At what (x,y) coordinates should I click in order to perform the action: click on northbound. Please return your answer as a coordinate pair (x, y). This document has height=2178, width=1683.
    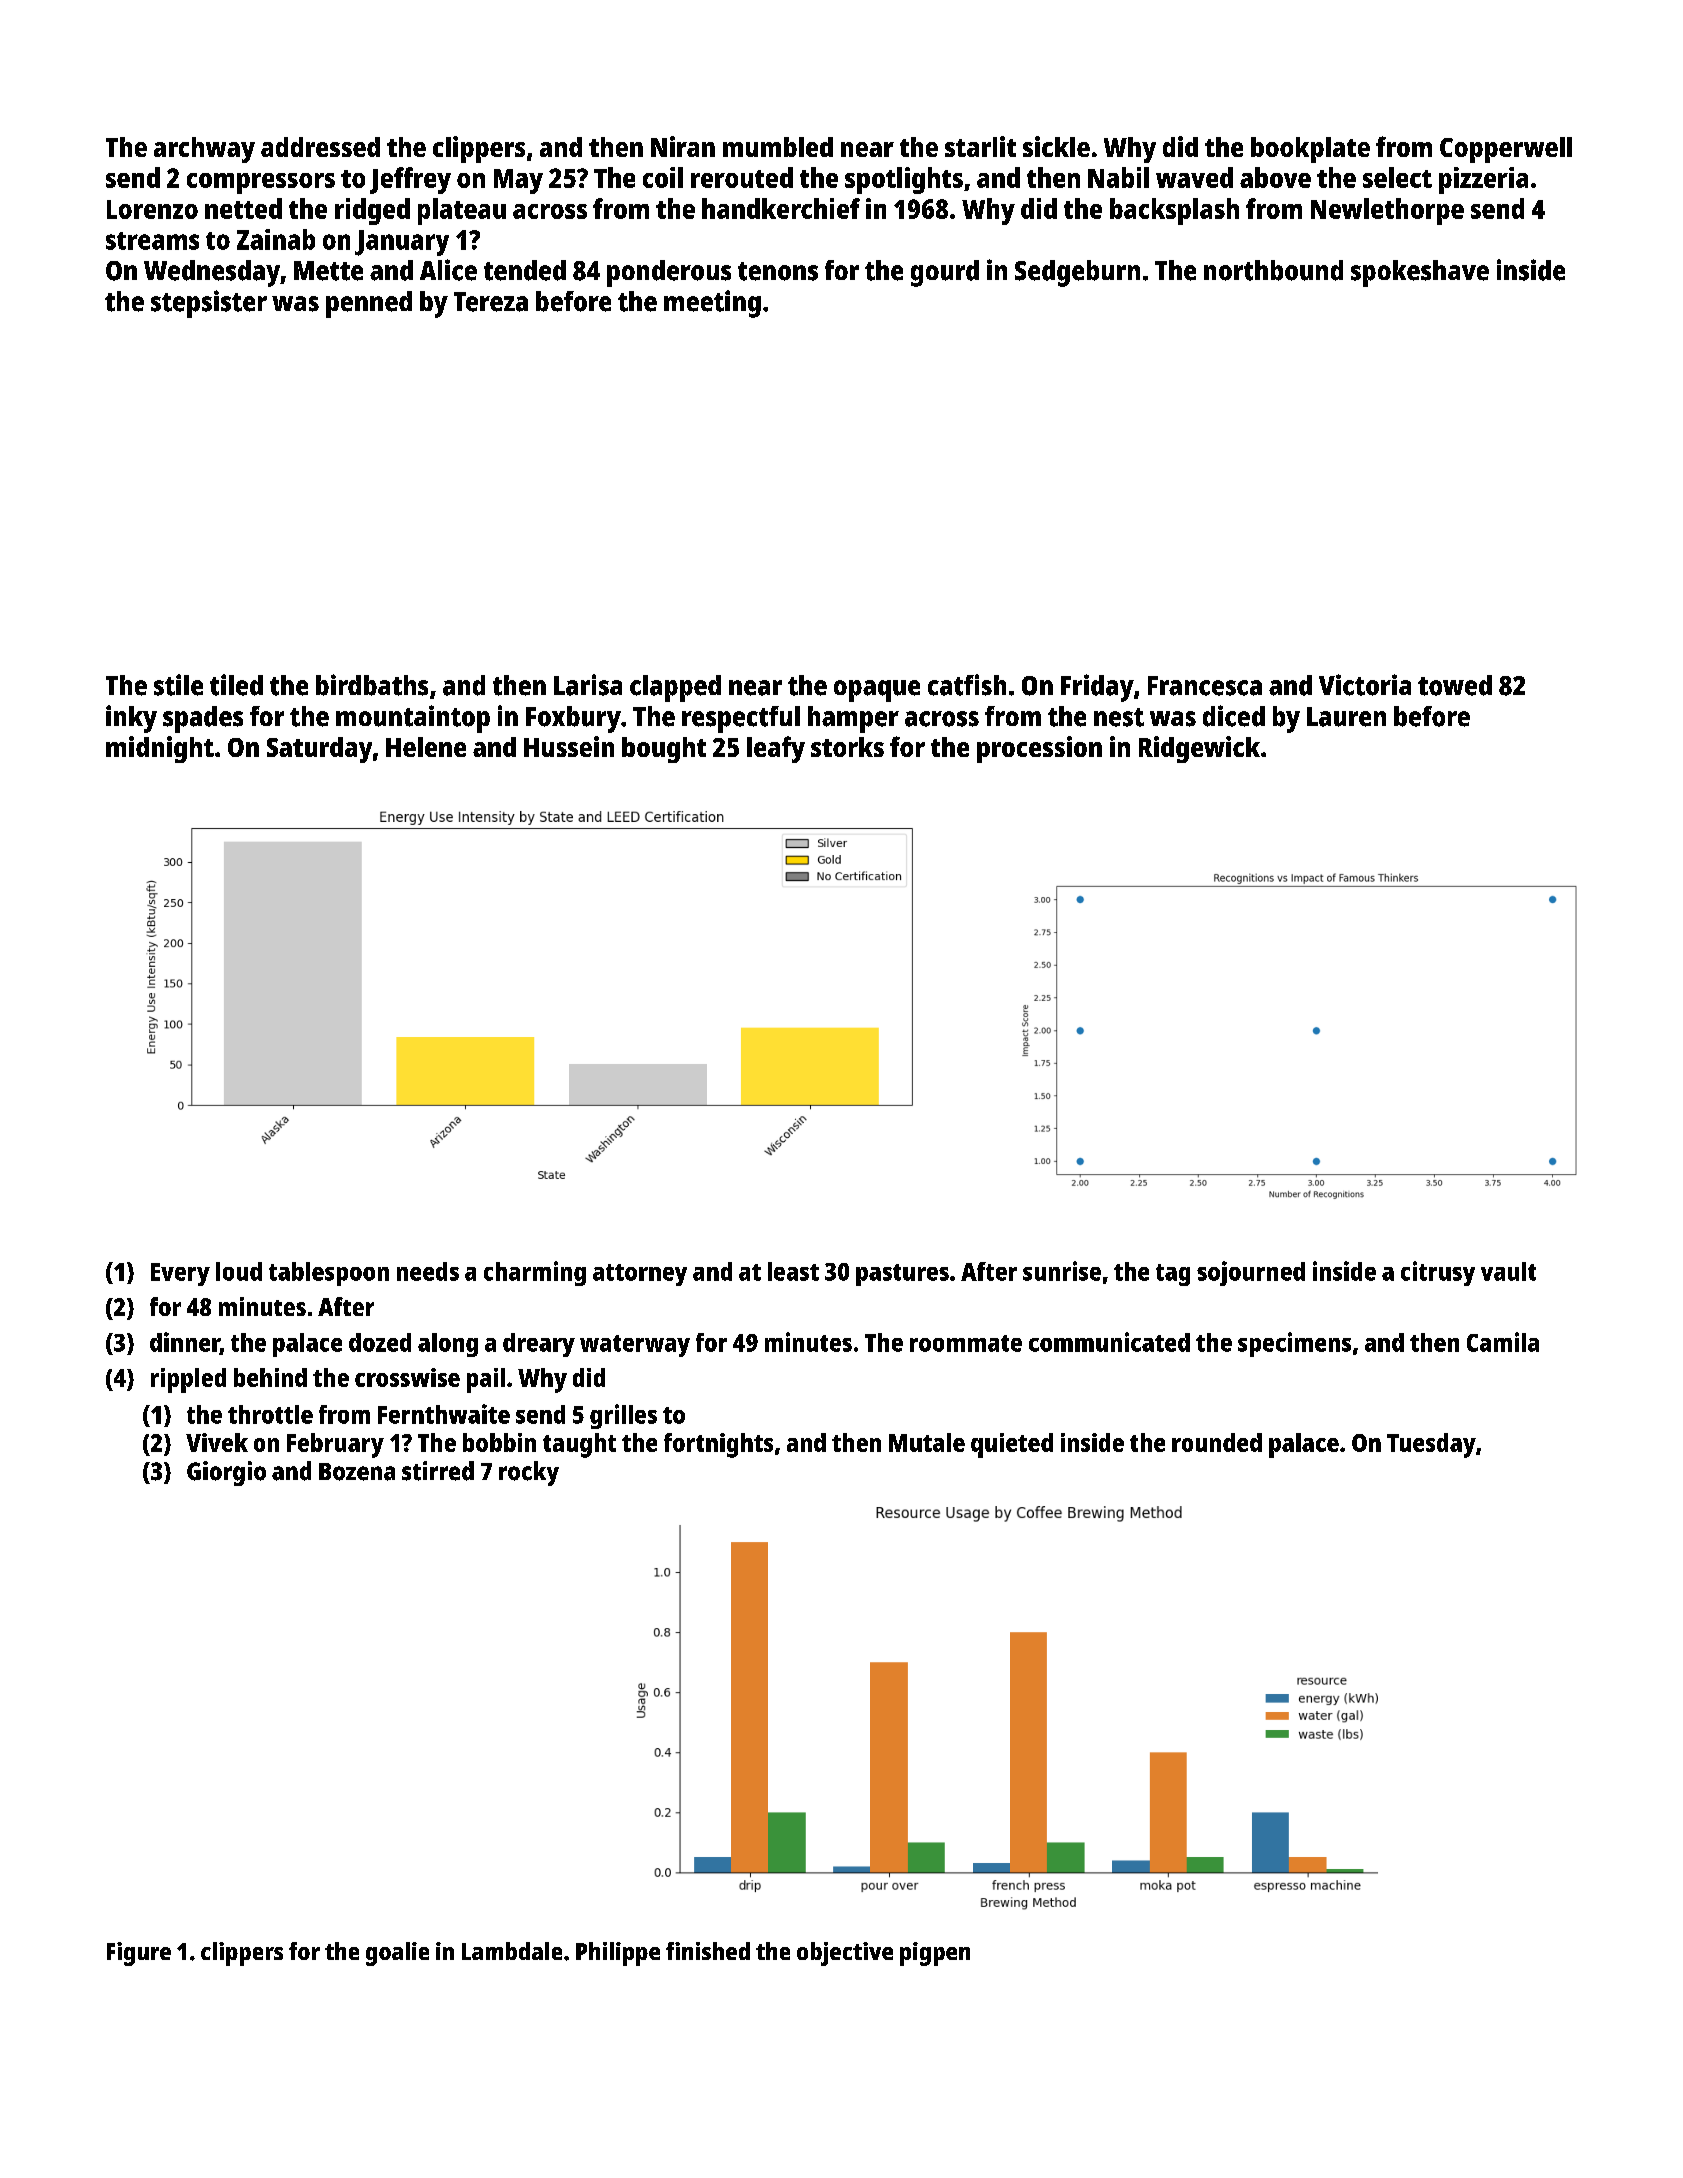
    Looking at the image, I should click on (1273, 270).
